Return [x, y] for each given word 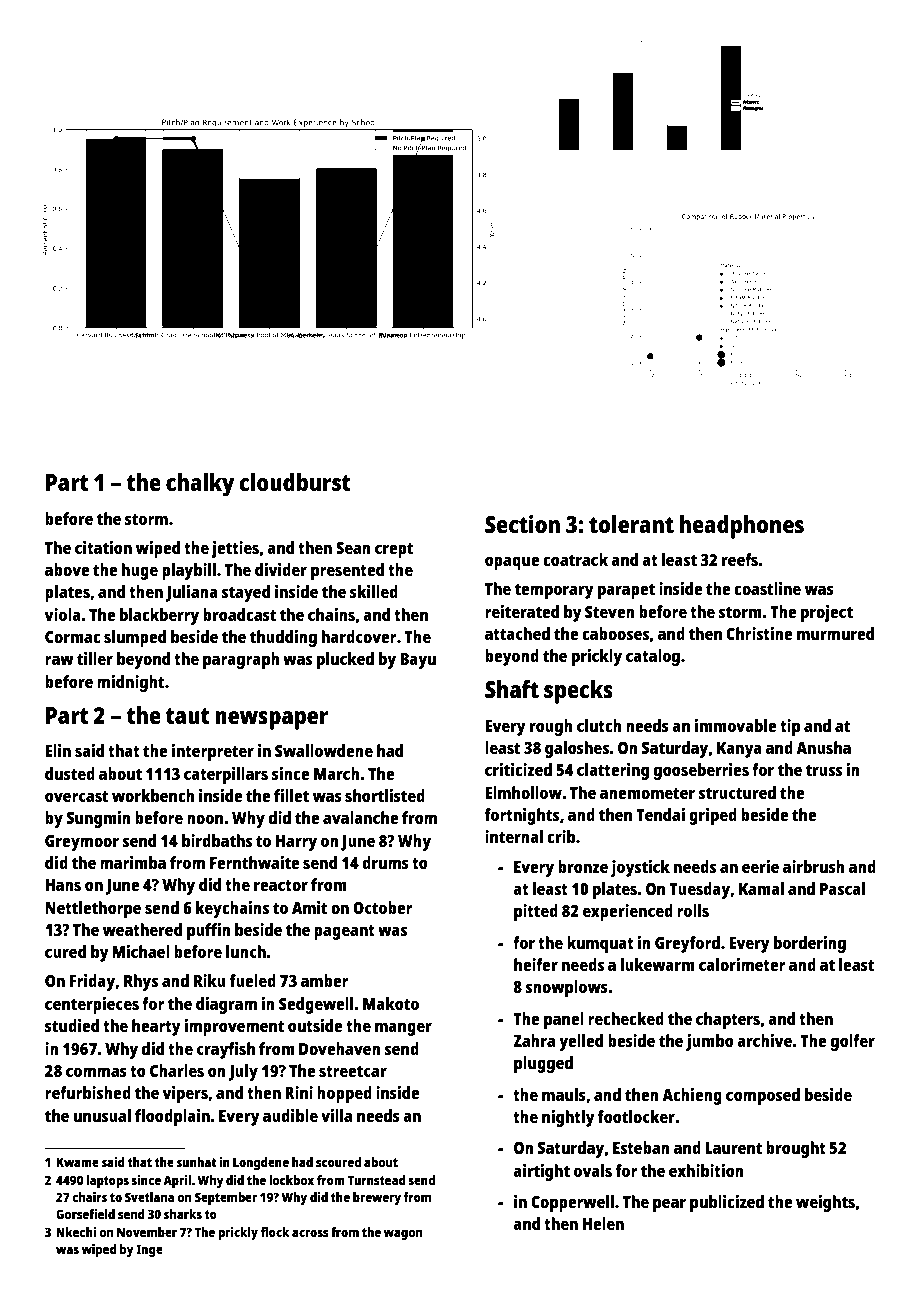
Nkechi [76, 1232]
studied [72, 1025]
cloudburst [295, 482]
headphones [742, 527]
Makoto [391, 1003]
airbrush [814, 866]
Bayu [418, 661]
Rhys [141, 982]
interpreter [213, 752]
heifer [536, 964]
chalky [200, 485]
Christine [759, 633]
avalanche [361, 817]
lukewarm [658, 964]
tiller [95, 658]
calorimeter [742, 964]
